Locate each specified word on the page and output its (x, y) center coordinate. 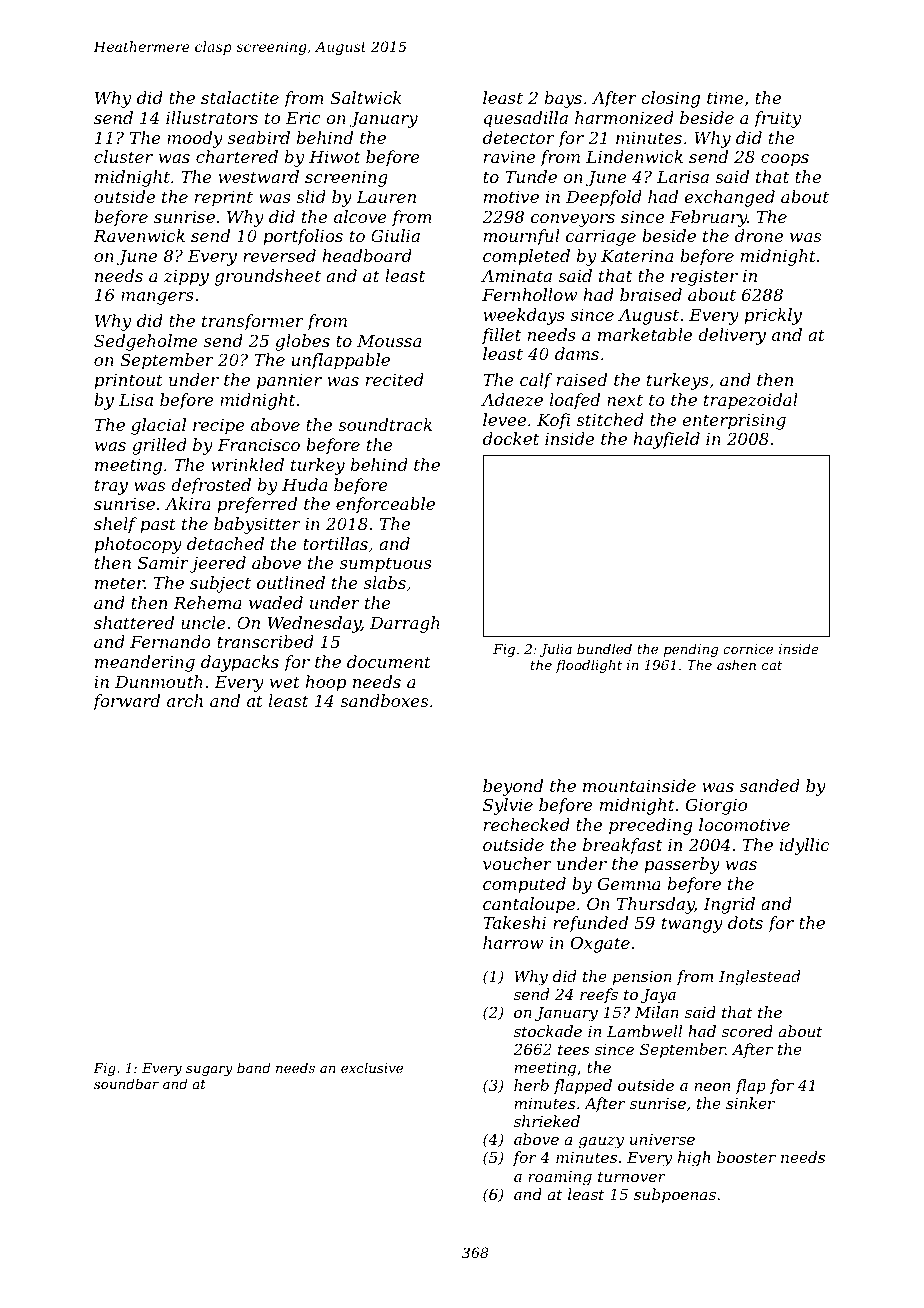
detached (225, 543)
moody (195, 139)
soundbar (126, 1083)
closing (670, 99)
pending (691, 650)
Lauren (386, 197)
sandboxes (384, 700)
